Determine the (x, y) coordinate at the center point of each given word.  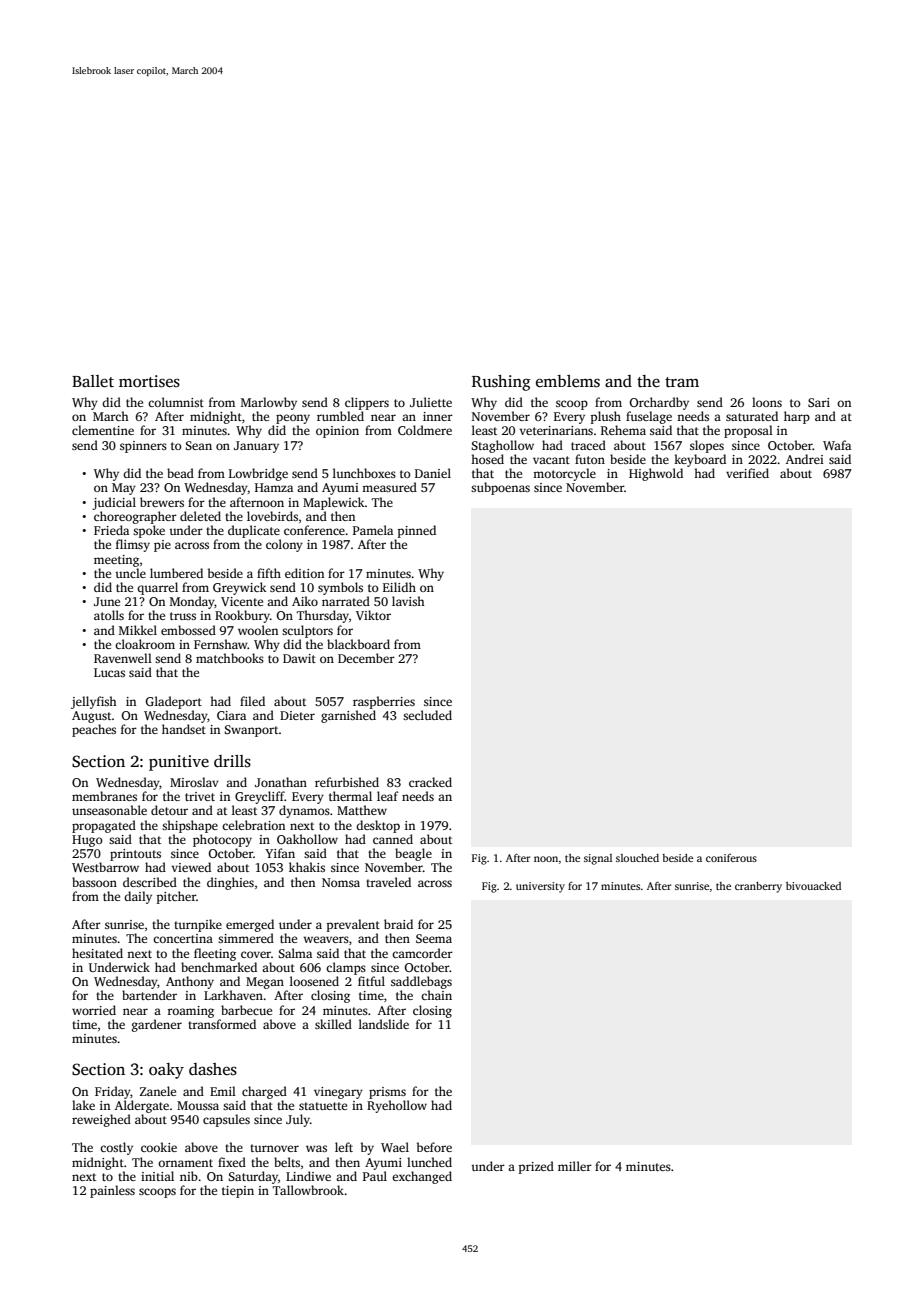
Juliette (431, 402)
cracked (430, 782)
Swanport (251, 731)
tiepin (238, 1192)
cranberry (758, 887)
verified (747, 473)
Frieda (111, 530)
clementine (103, 430)
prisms (387, 1093)
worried (94, 1010)
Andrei (805, 459)
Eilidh (399, 587)
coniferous (731, 858)
